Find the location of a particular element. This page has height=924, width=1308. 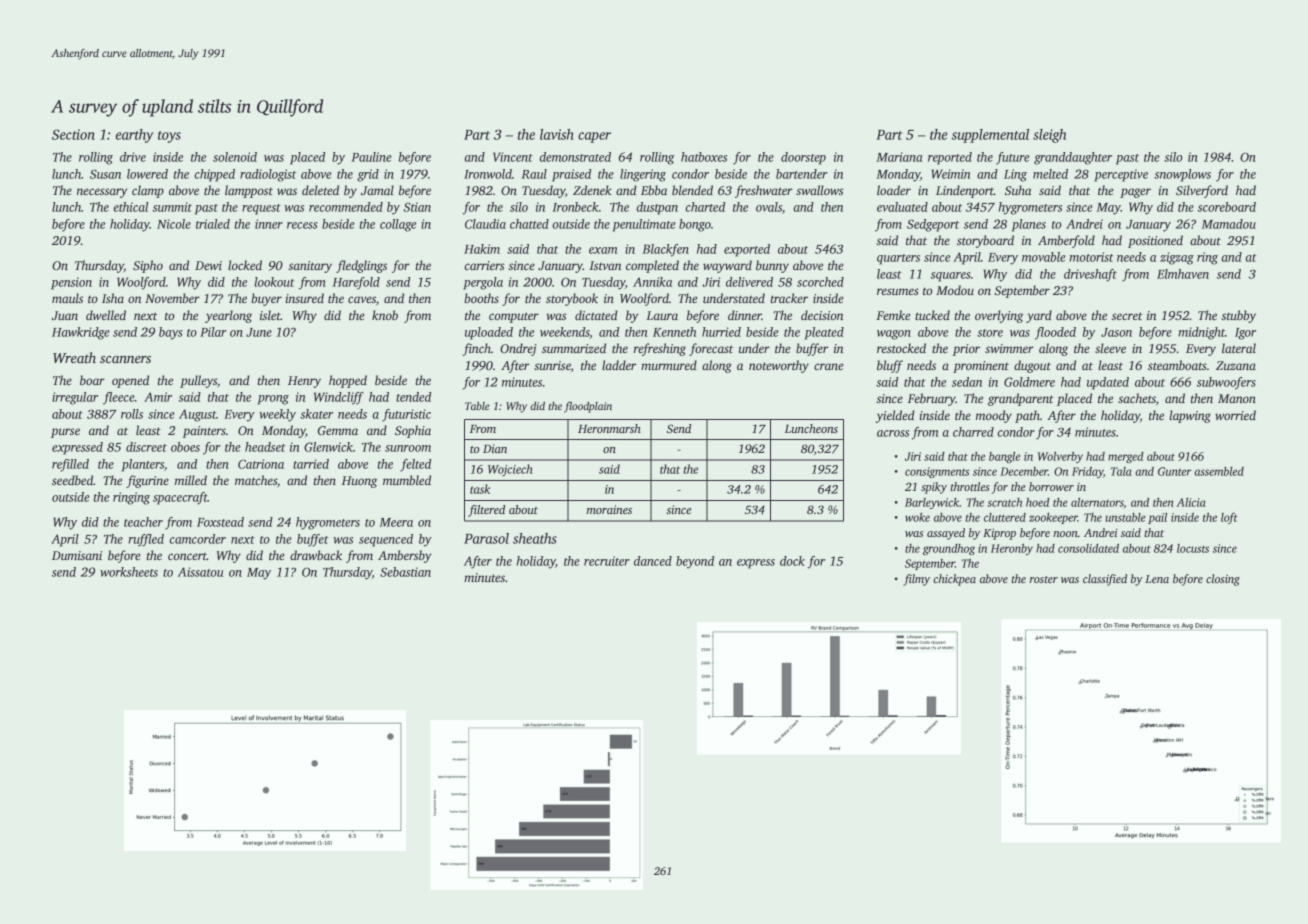

toys is located at coordinates (169, 137).
